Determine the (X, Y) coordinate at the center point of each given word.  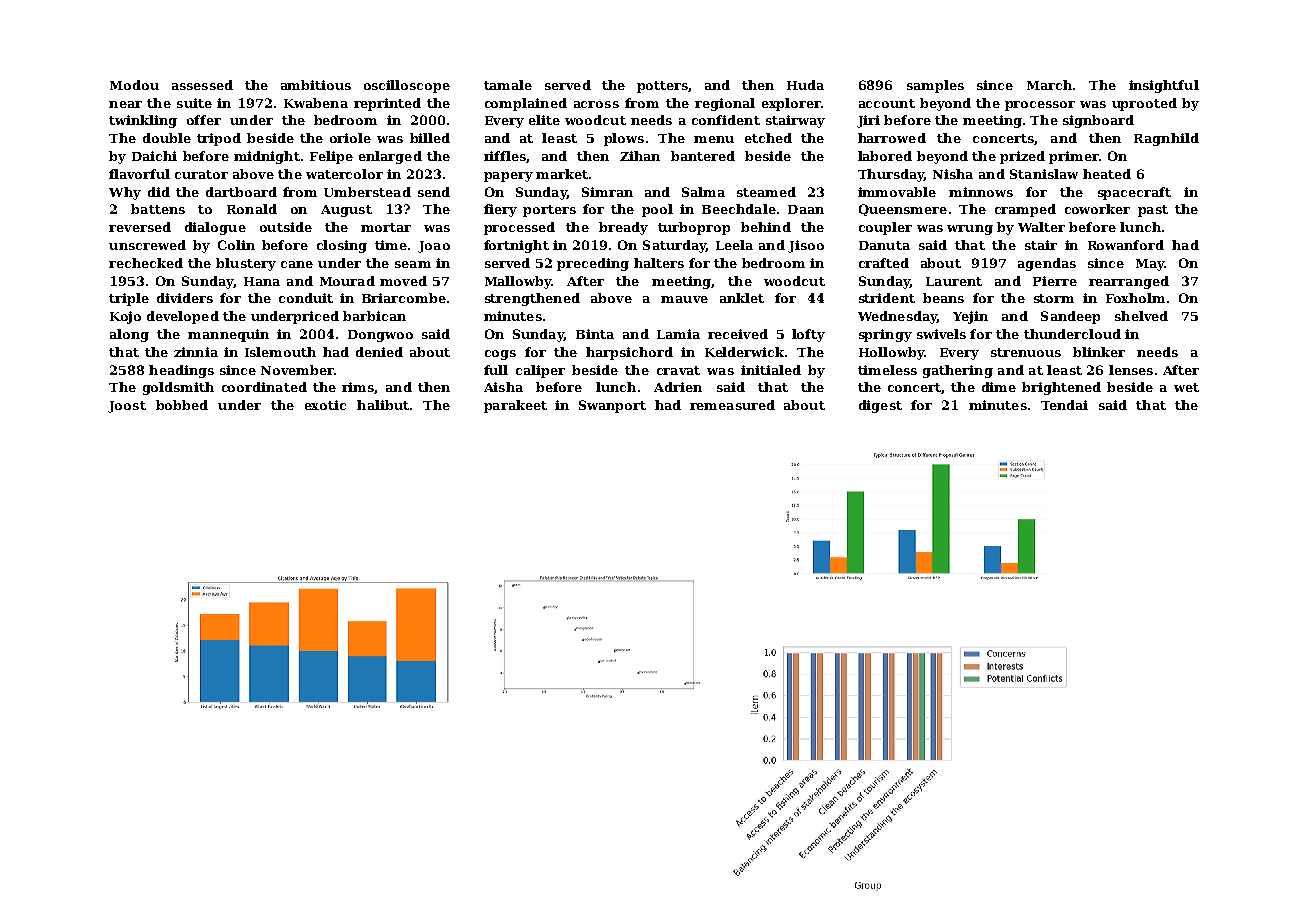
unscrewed (147, 245)
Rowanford (1126, 245)
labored (885, 156)
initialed (771, 370)
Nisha (953, 174)
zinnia (196, 352)
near (125, 104)
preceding (593, 264)
